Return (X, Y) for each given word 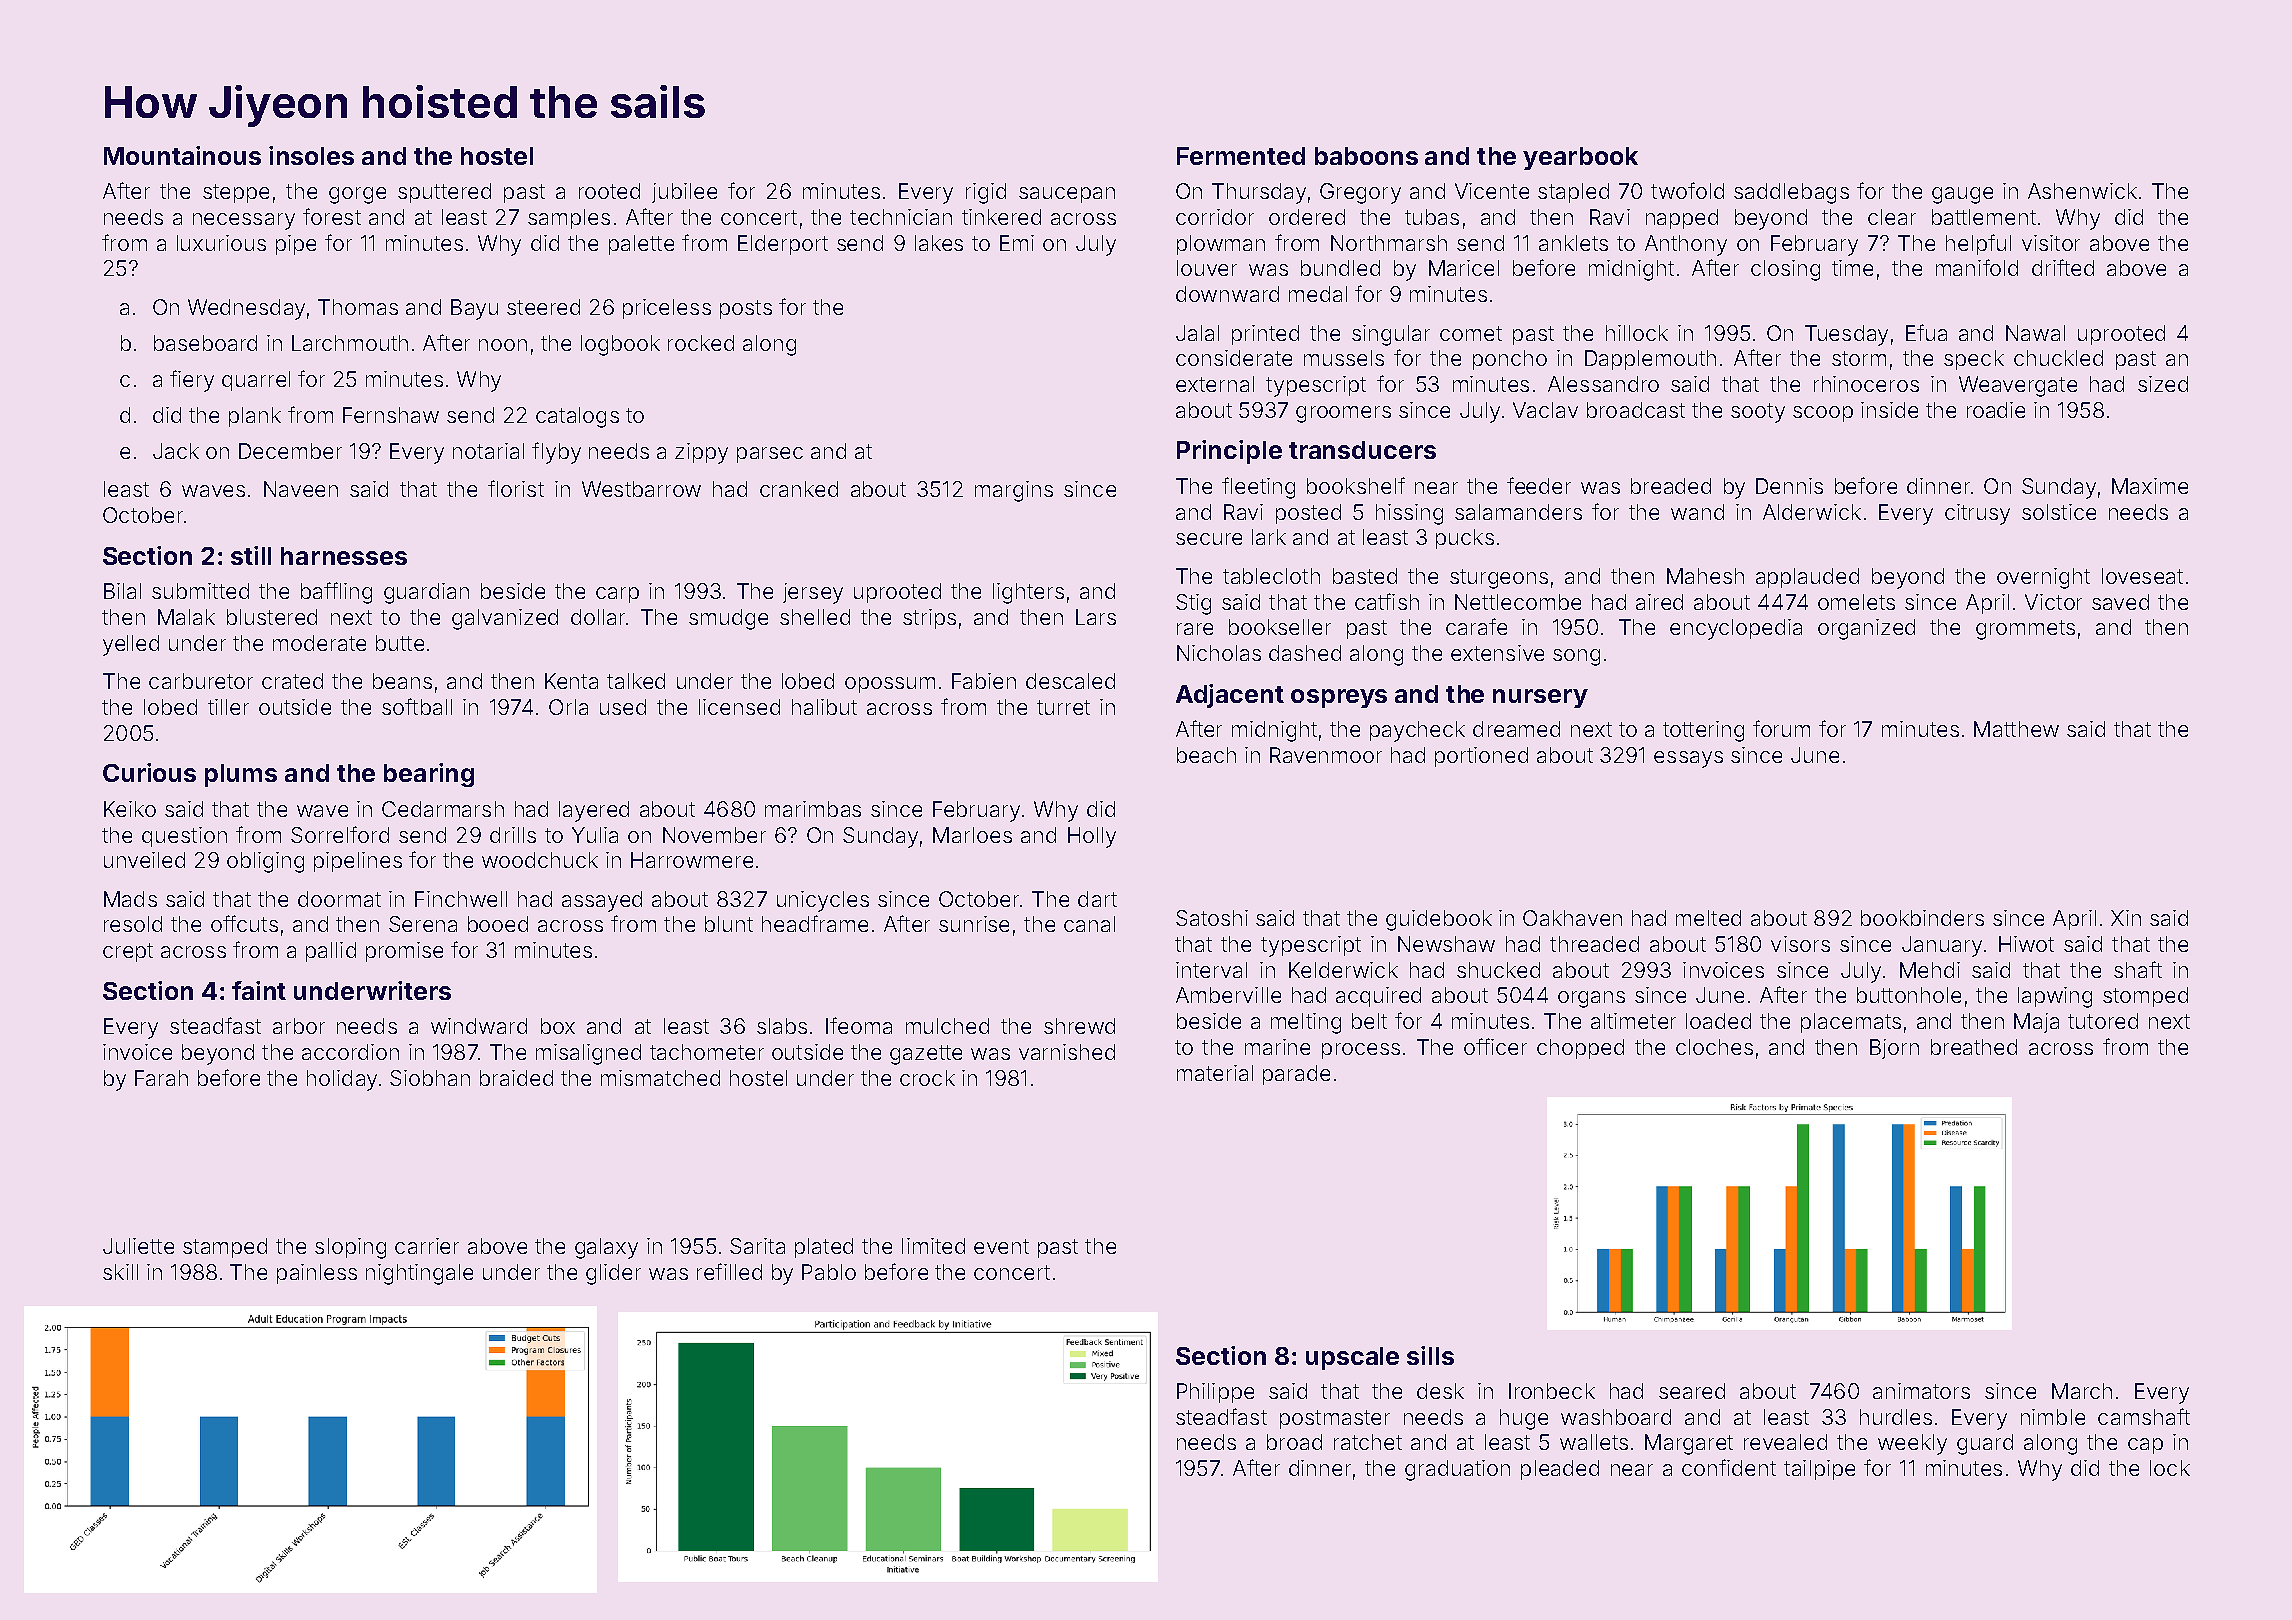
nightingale (419, 1274)
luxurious (221, 243)
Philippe (1215, 1393)
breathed (1974, 1047)
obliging (265, 862)
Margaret (1689, 1444)
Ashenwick (2082, 191)
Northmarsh (1389, 243)
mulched (947, 1026)
